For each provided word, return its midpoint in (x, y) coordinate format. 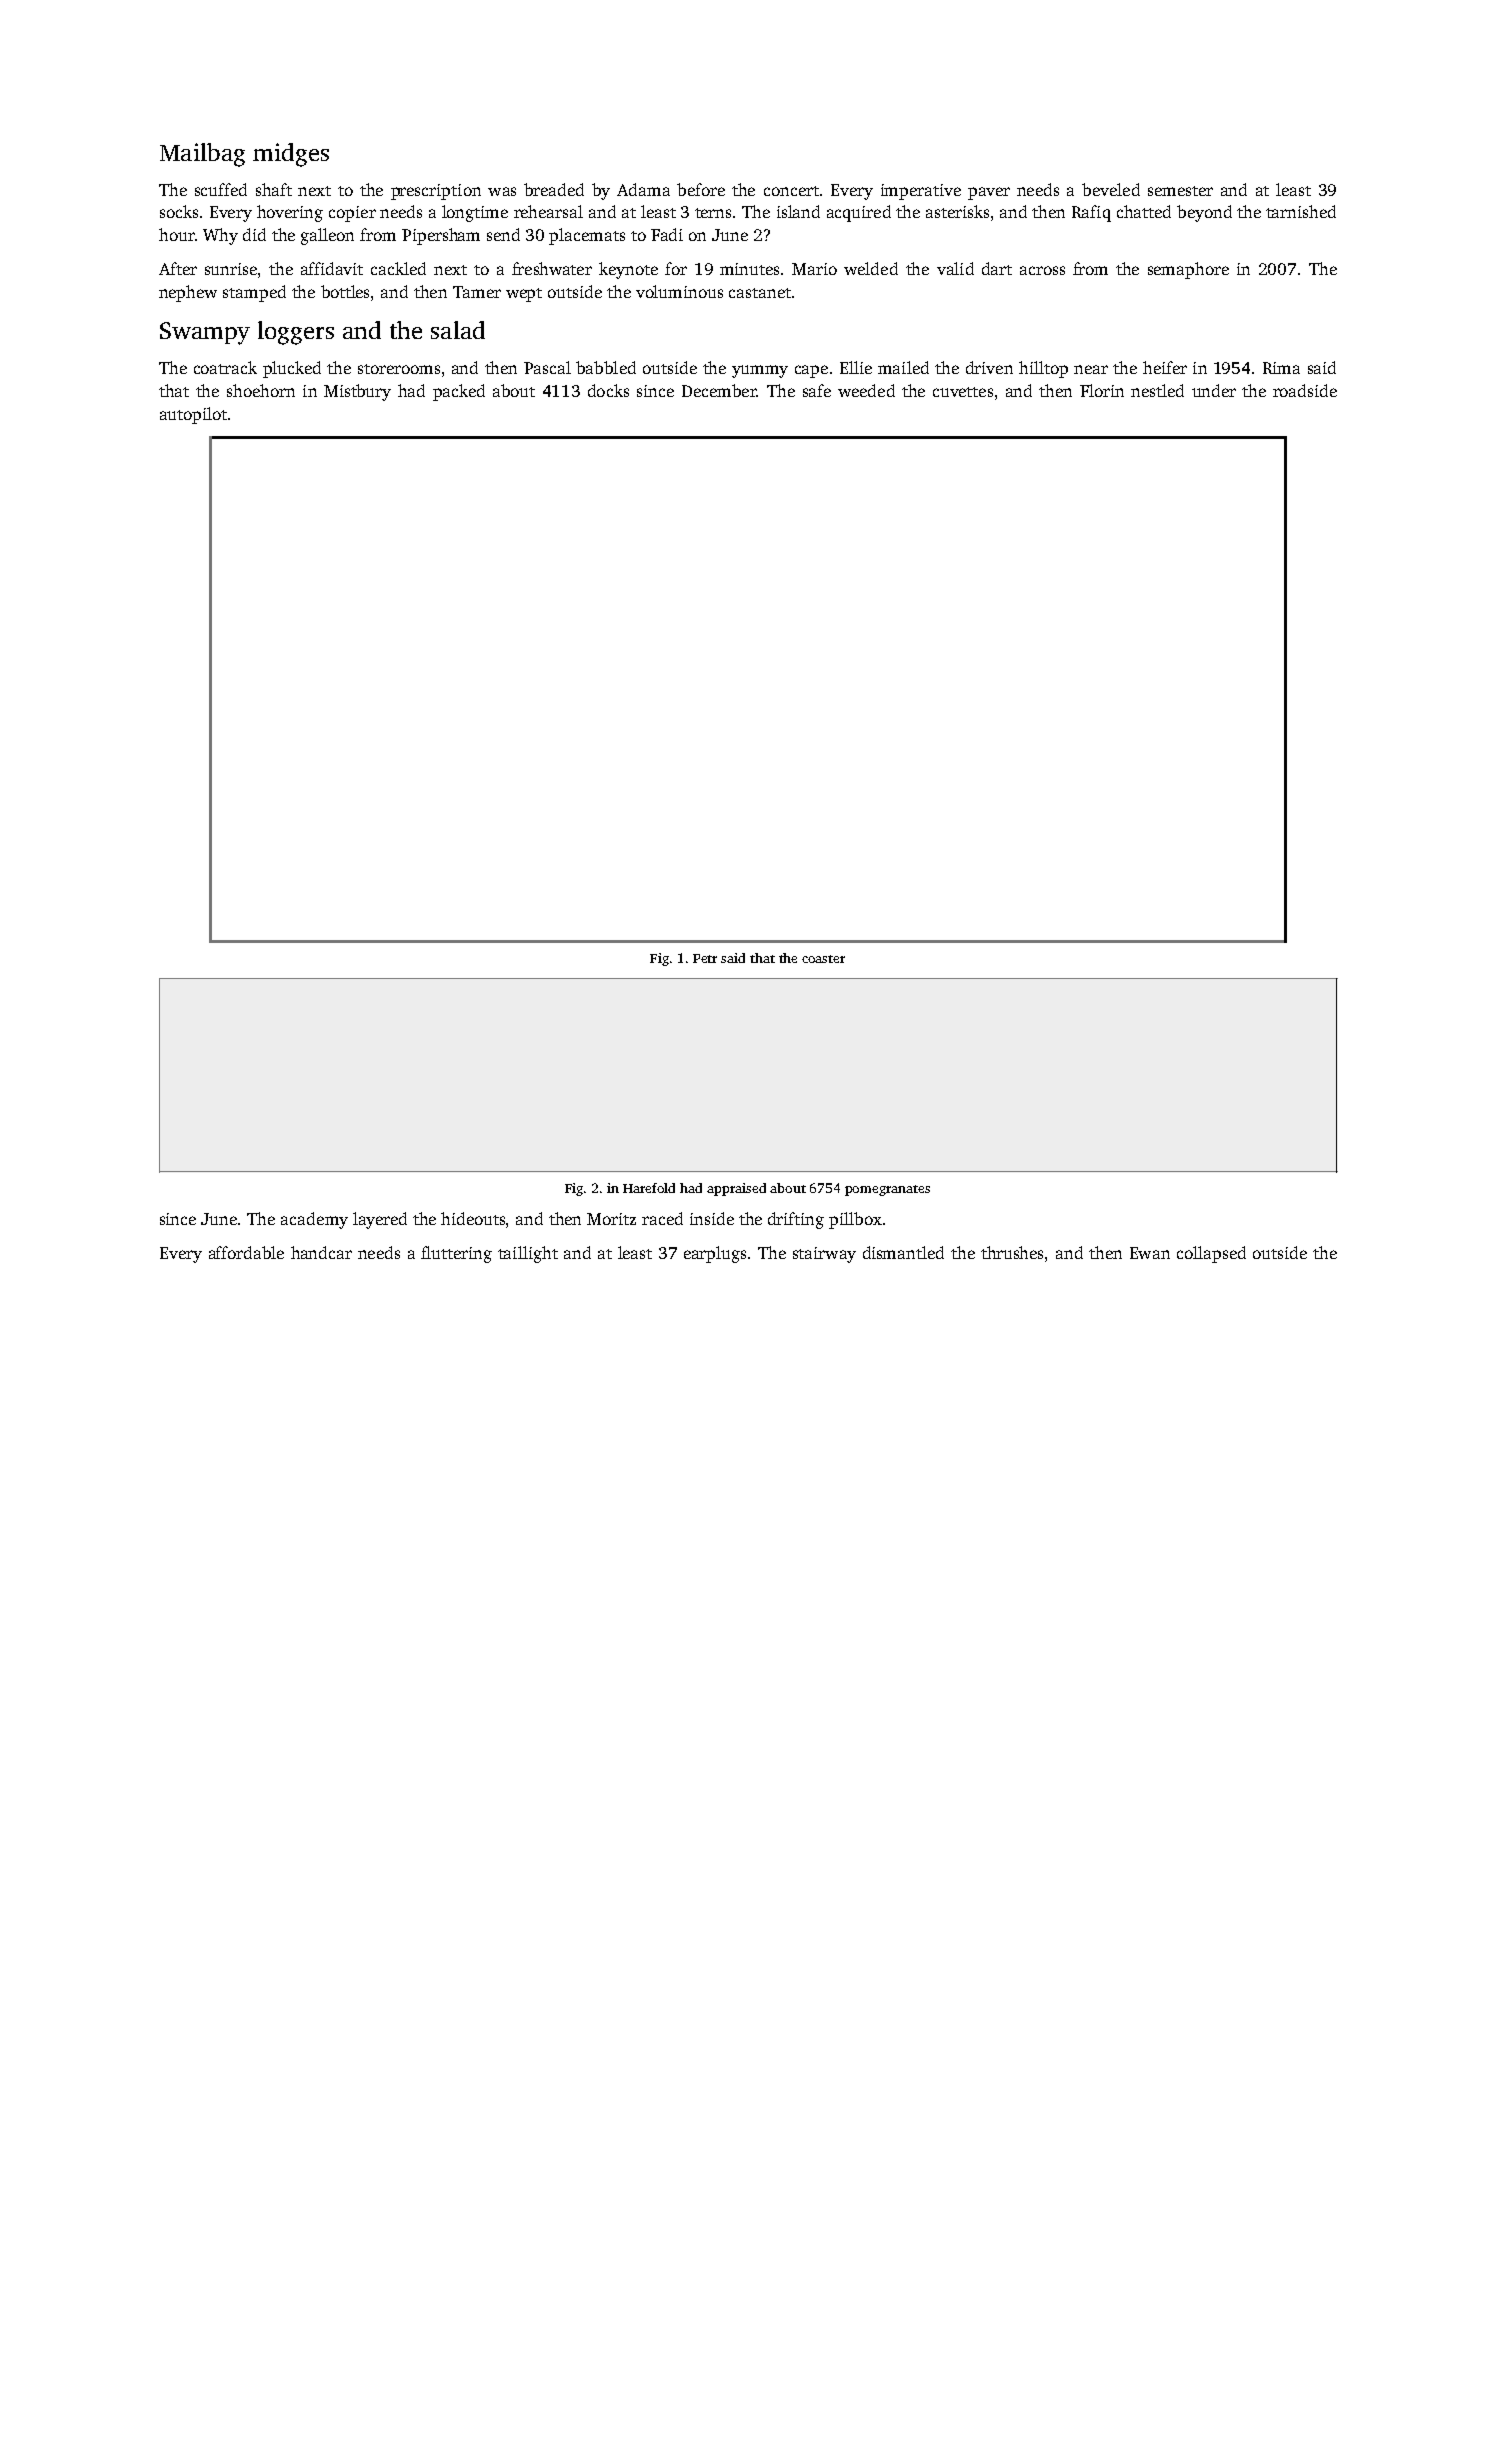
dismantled (903, 1252)
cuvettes (963, 392)
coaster (823, 959)
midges (291, 155)
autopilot (193, 415)
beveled (1111, 189)
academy (314, 1220)
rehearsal (548, 211)
